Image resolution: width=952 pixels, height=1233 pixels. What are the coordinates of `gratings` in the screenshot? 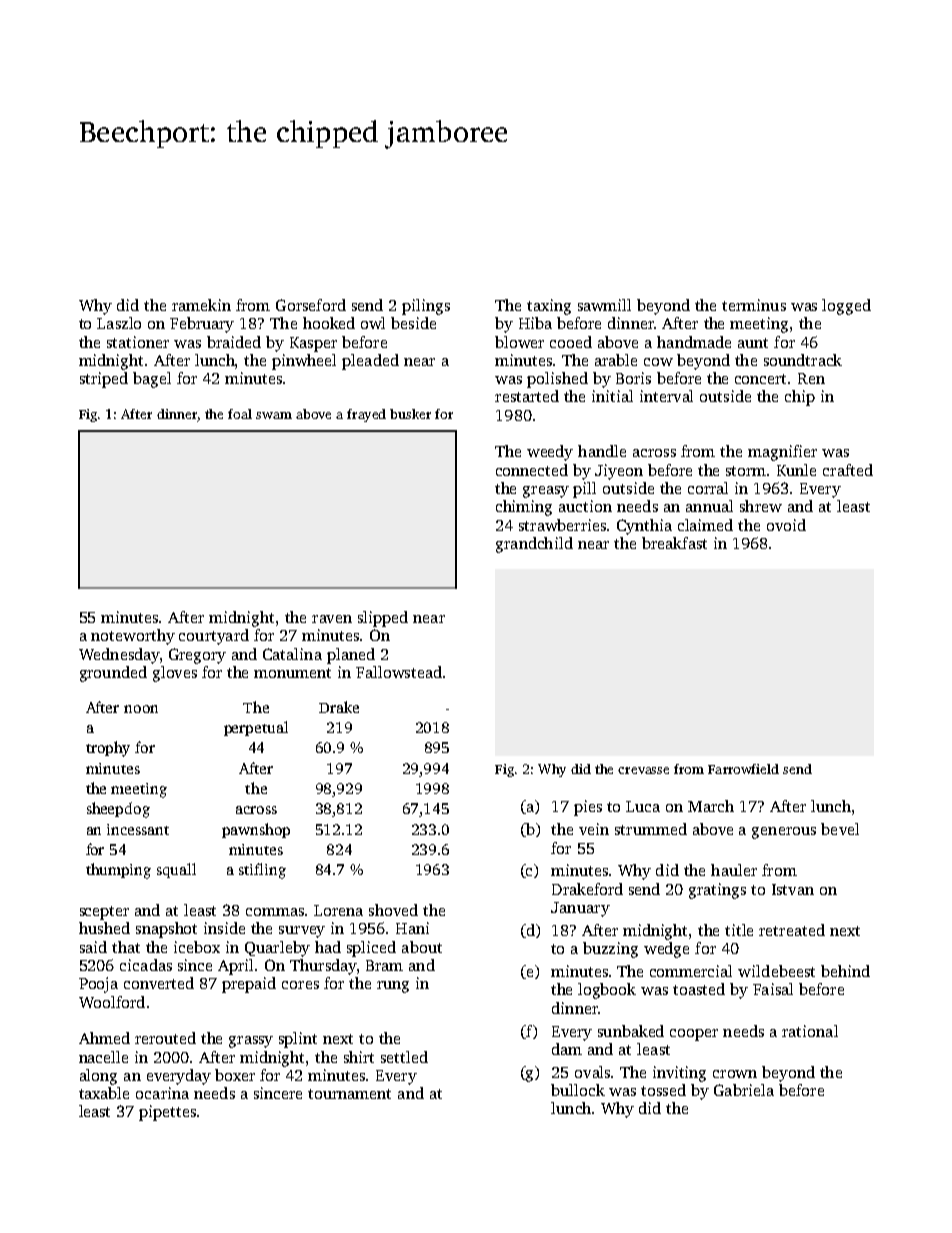 It's located at (717, 891).
